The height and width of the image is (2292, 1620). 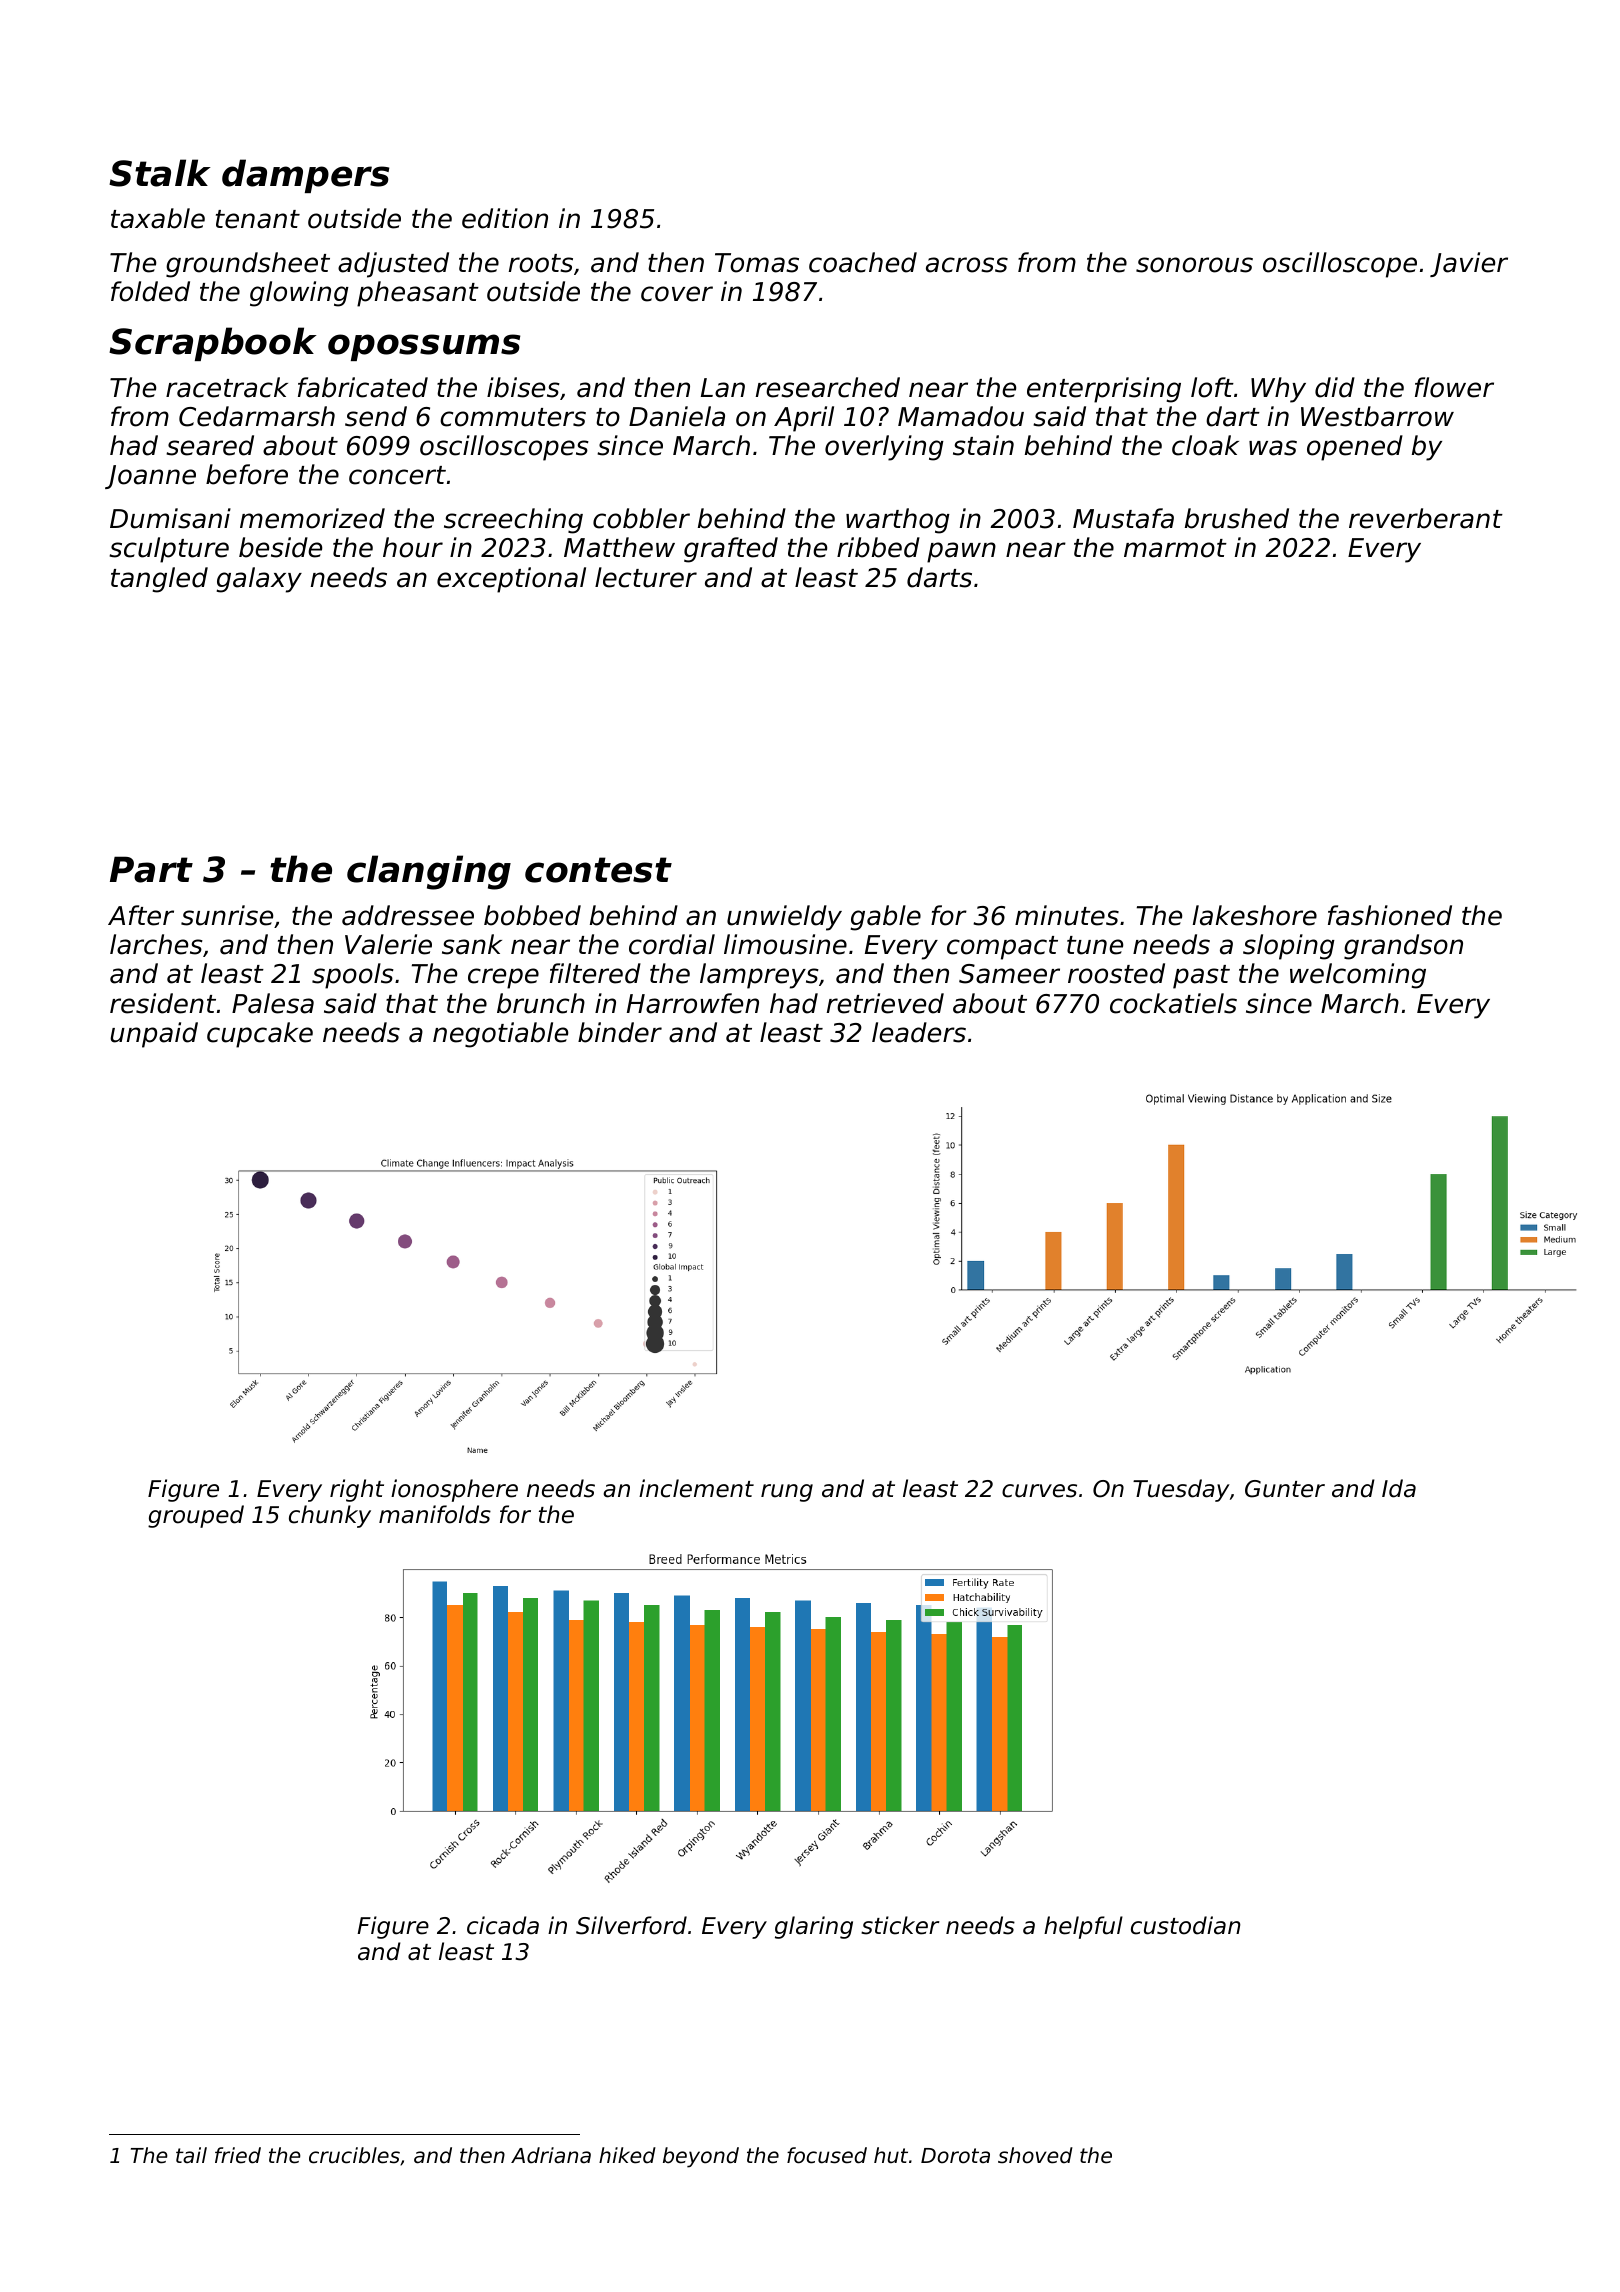 What do you see at coordinates (238, 2155) in the image?
I see `fried` at bounding box center [238, 2155].
